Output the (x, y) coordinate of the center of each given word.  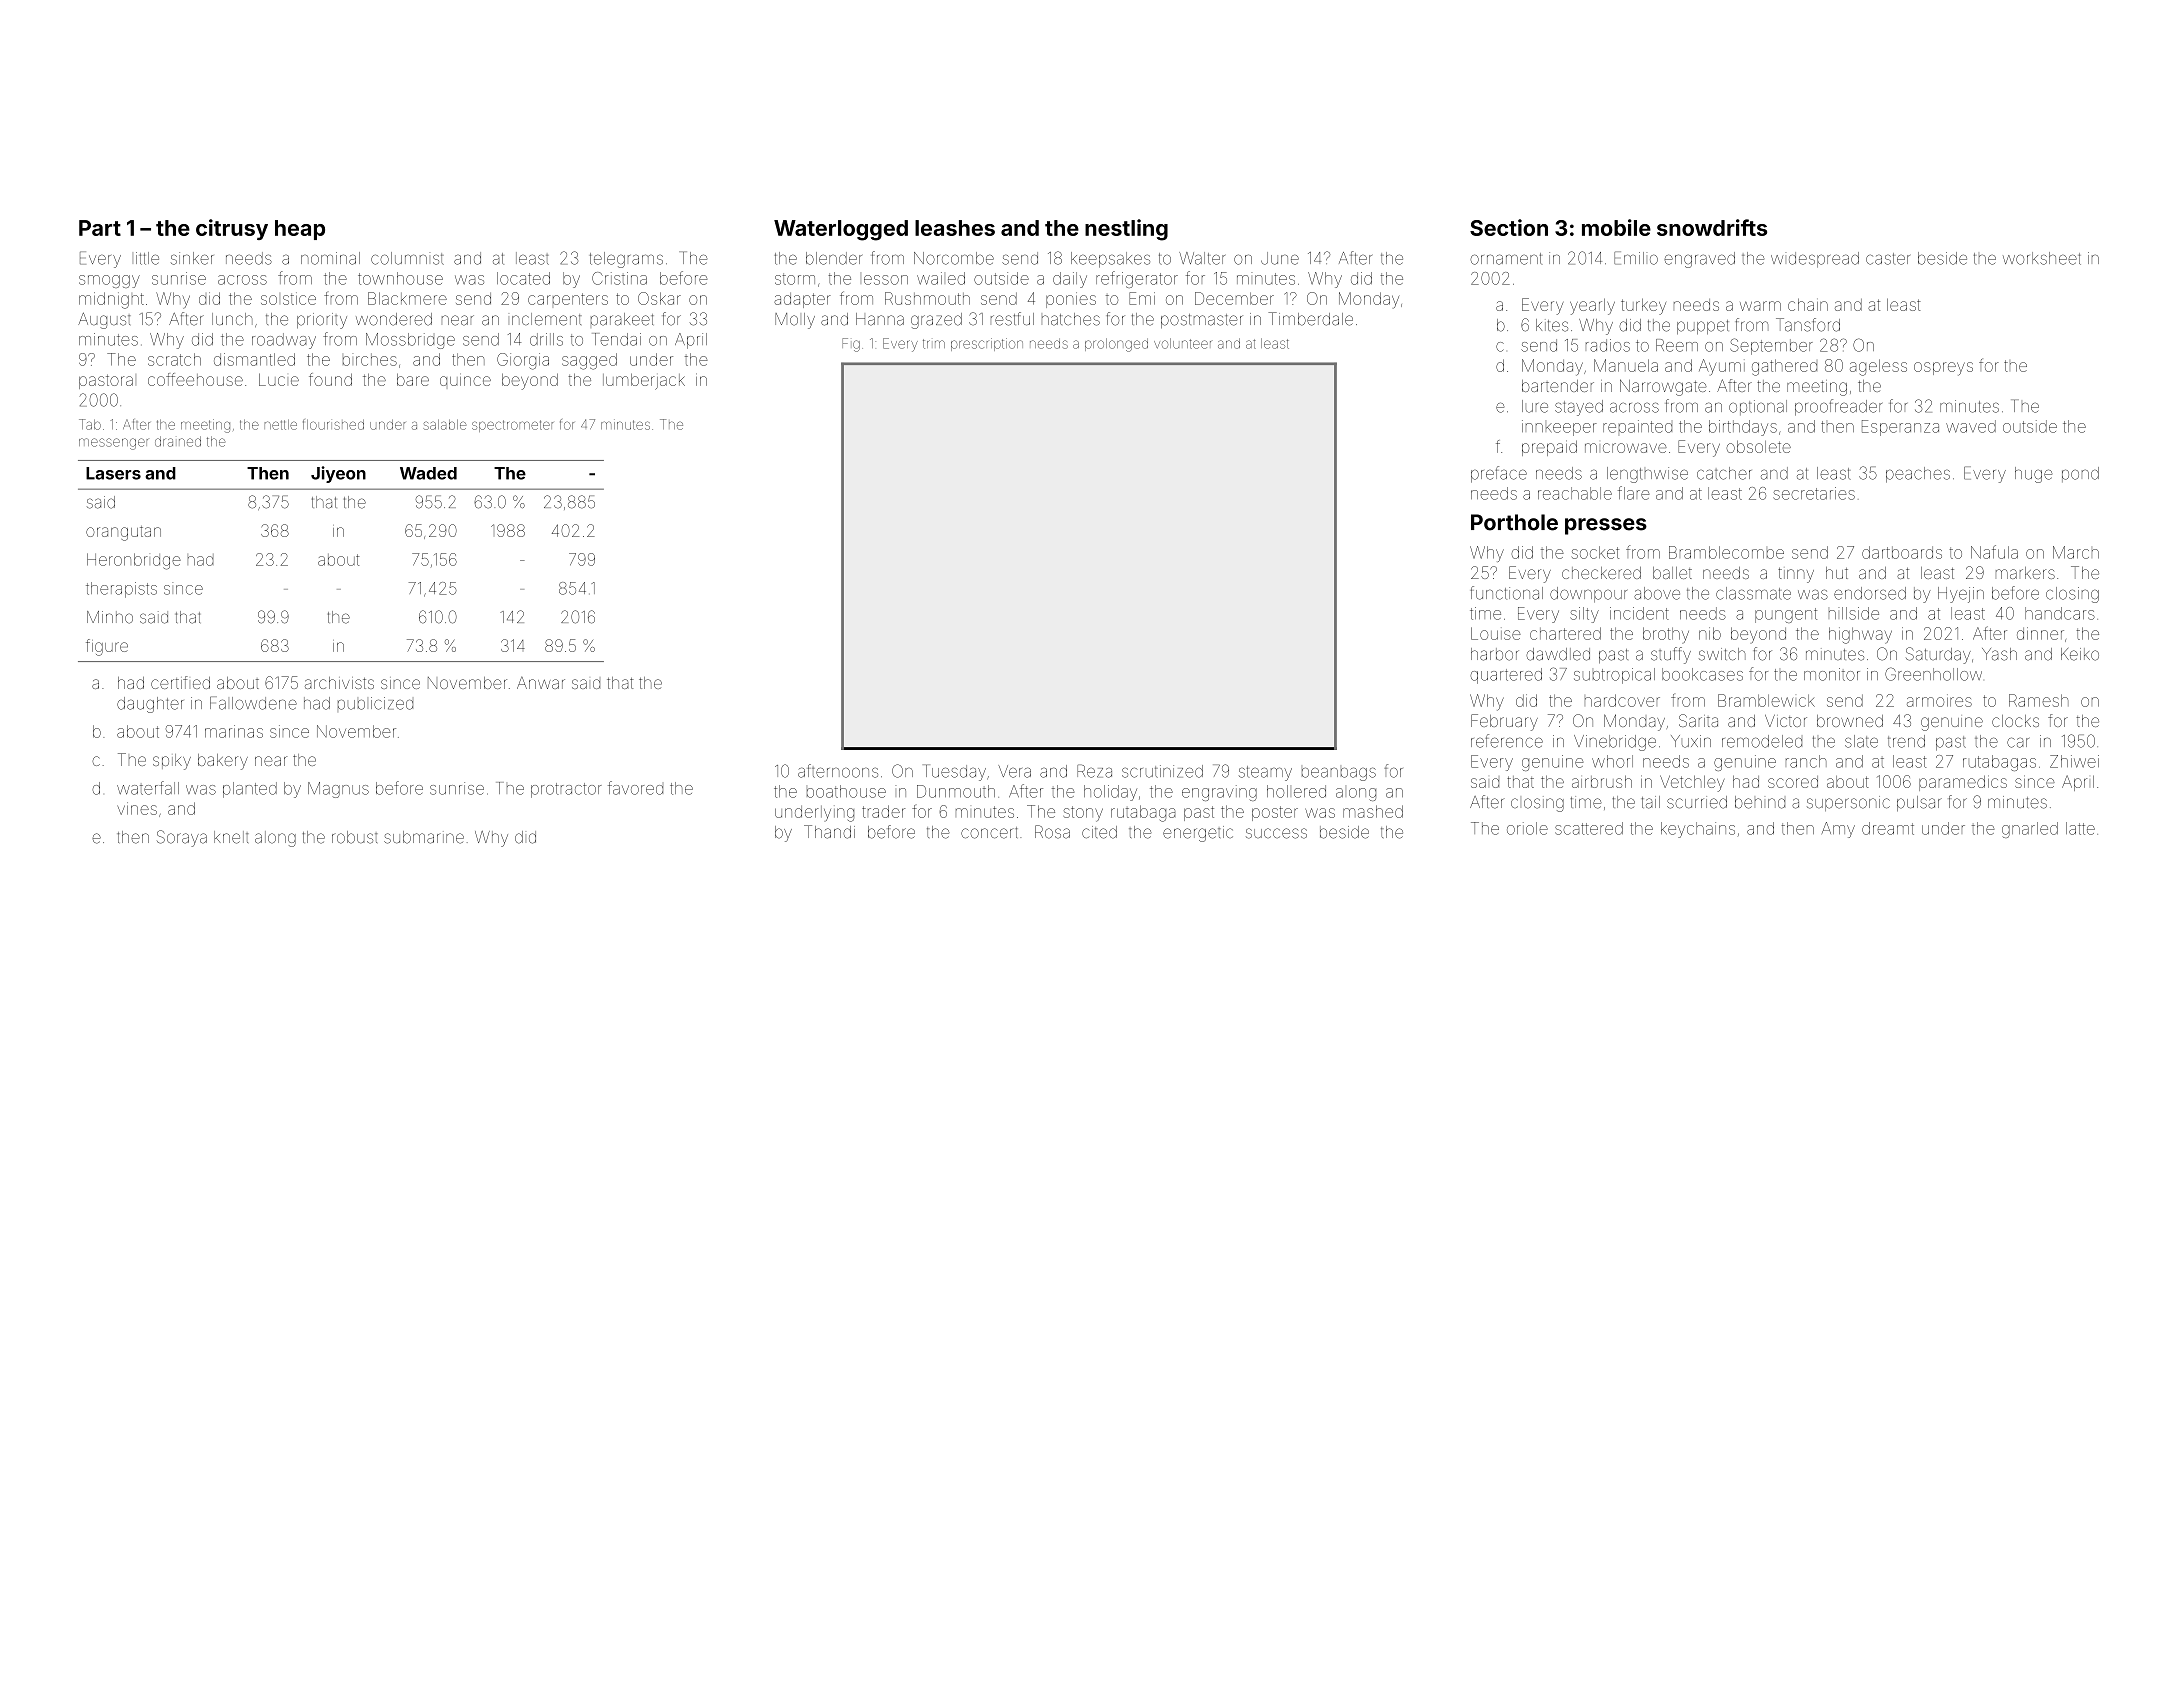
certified (180, 682)
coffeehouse (195, 379)
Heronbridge (134, 561)
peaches (1918, 475)
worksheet (2042, 258)
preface (1499, 474)
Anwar (541, 683)
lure (1535, 406)
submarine (424, 837)
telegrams (626, 260)
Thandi (829, 832)
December (1234, 298)
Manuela (1626, 365)
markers (2025, 573)
